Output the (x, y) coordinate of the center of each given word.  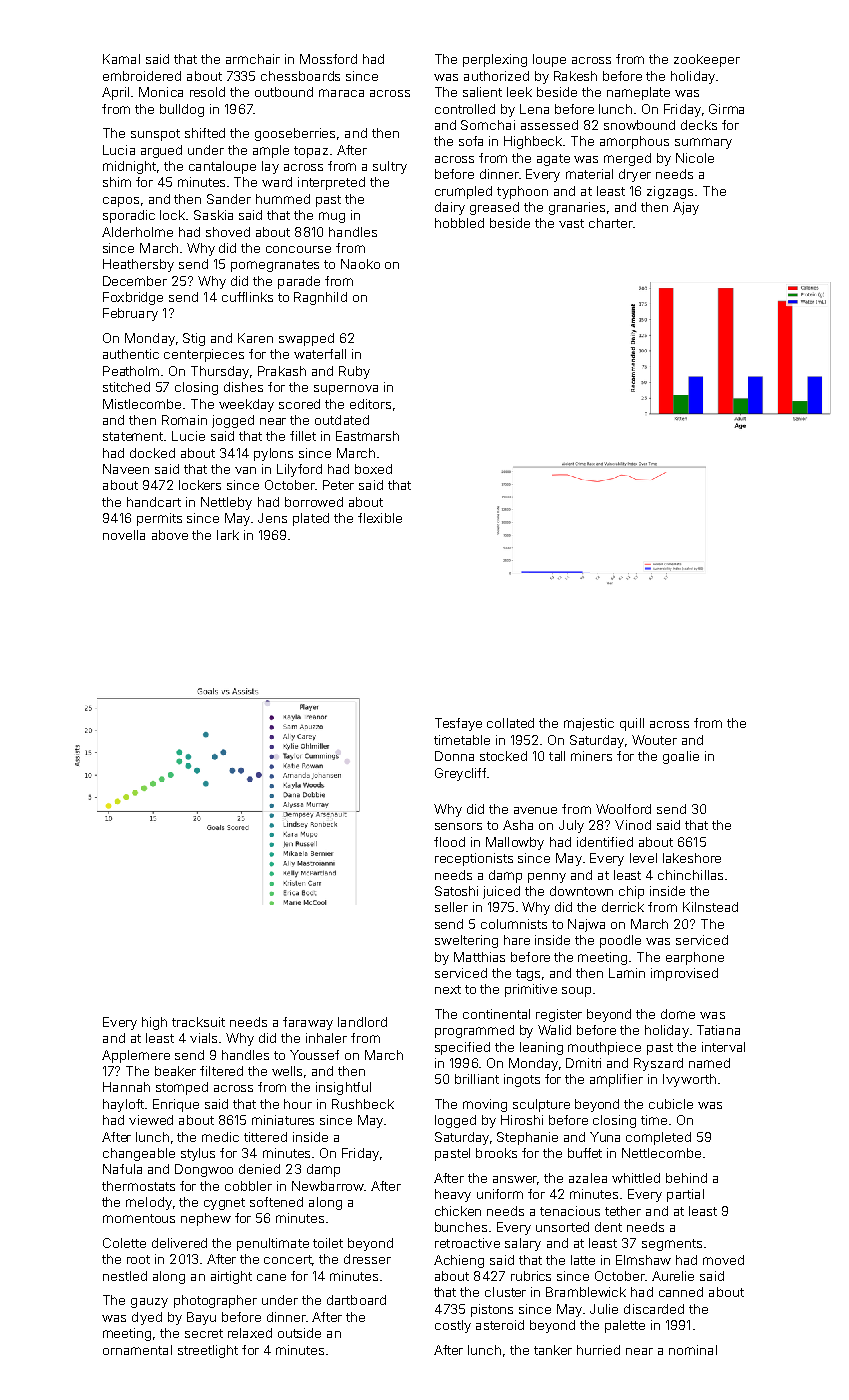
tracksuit (198, 1022)
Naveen (126, 469)
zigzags (670, 192)
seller (451, 907)
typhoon (522, 192)
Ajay (686, 208)
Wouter (654, 740)
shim (117, 182)
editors (370, 404)
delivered (179, 1243)
